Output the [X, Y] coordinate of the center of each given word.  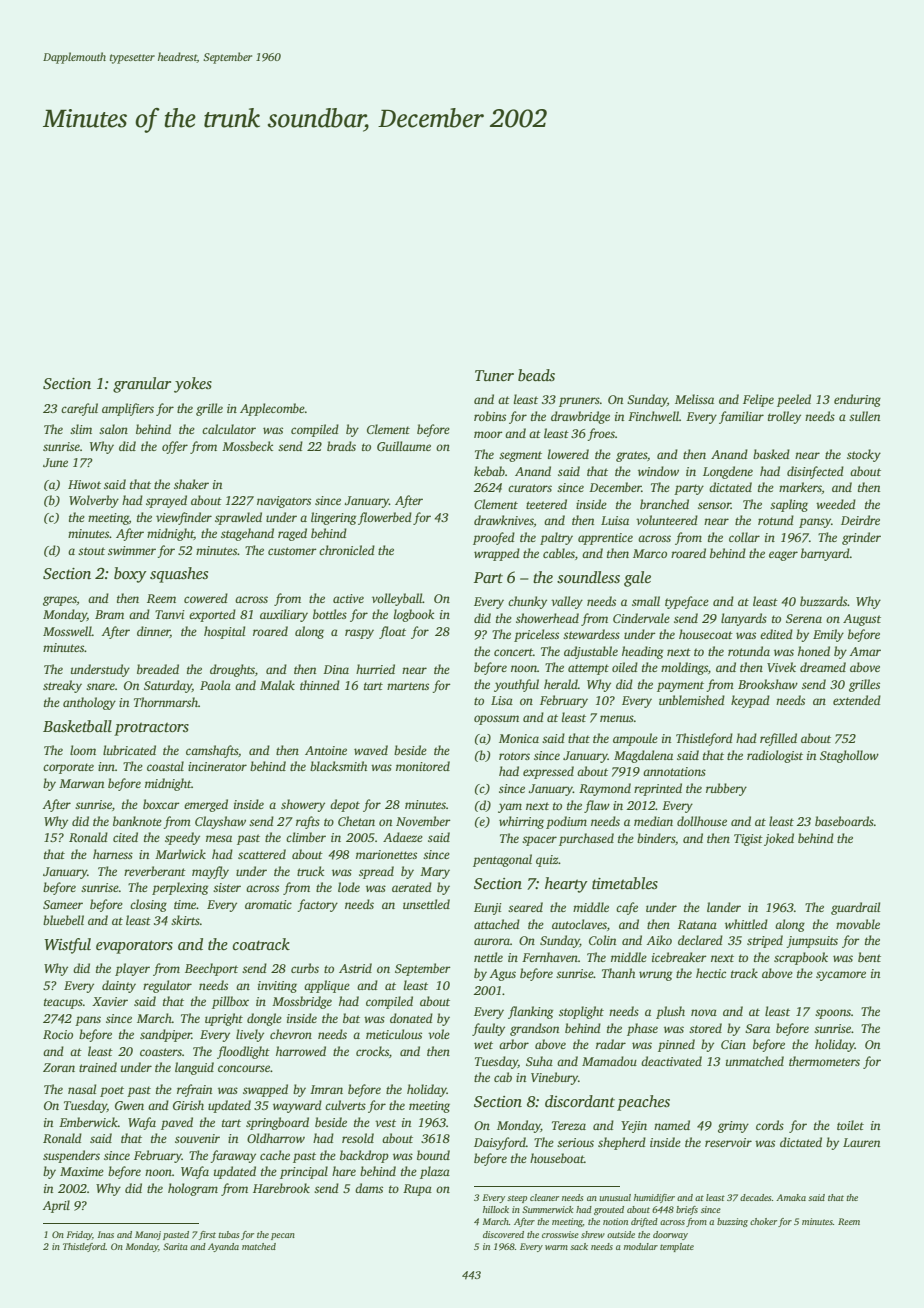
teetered [546, 504]
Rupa [417, 1190]
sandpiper [166, 1035]
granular [142, 385]
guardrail [855, 908]
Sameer [63, 904]
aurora [492, 941]
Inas [106, 1234]
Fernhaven [550, 957]
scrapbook [801, 958]
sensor [714, 505]
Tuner [494, 375]
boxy [130, 575]
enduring [857, 400]
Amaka [791, 1197]
